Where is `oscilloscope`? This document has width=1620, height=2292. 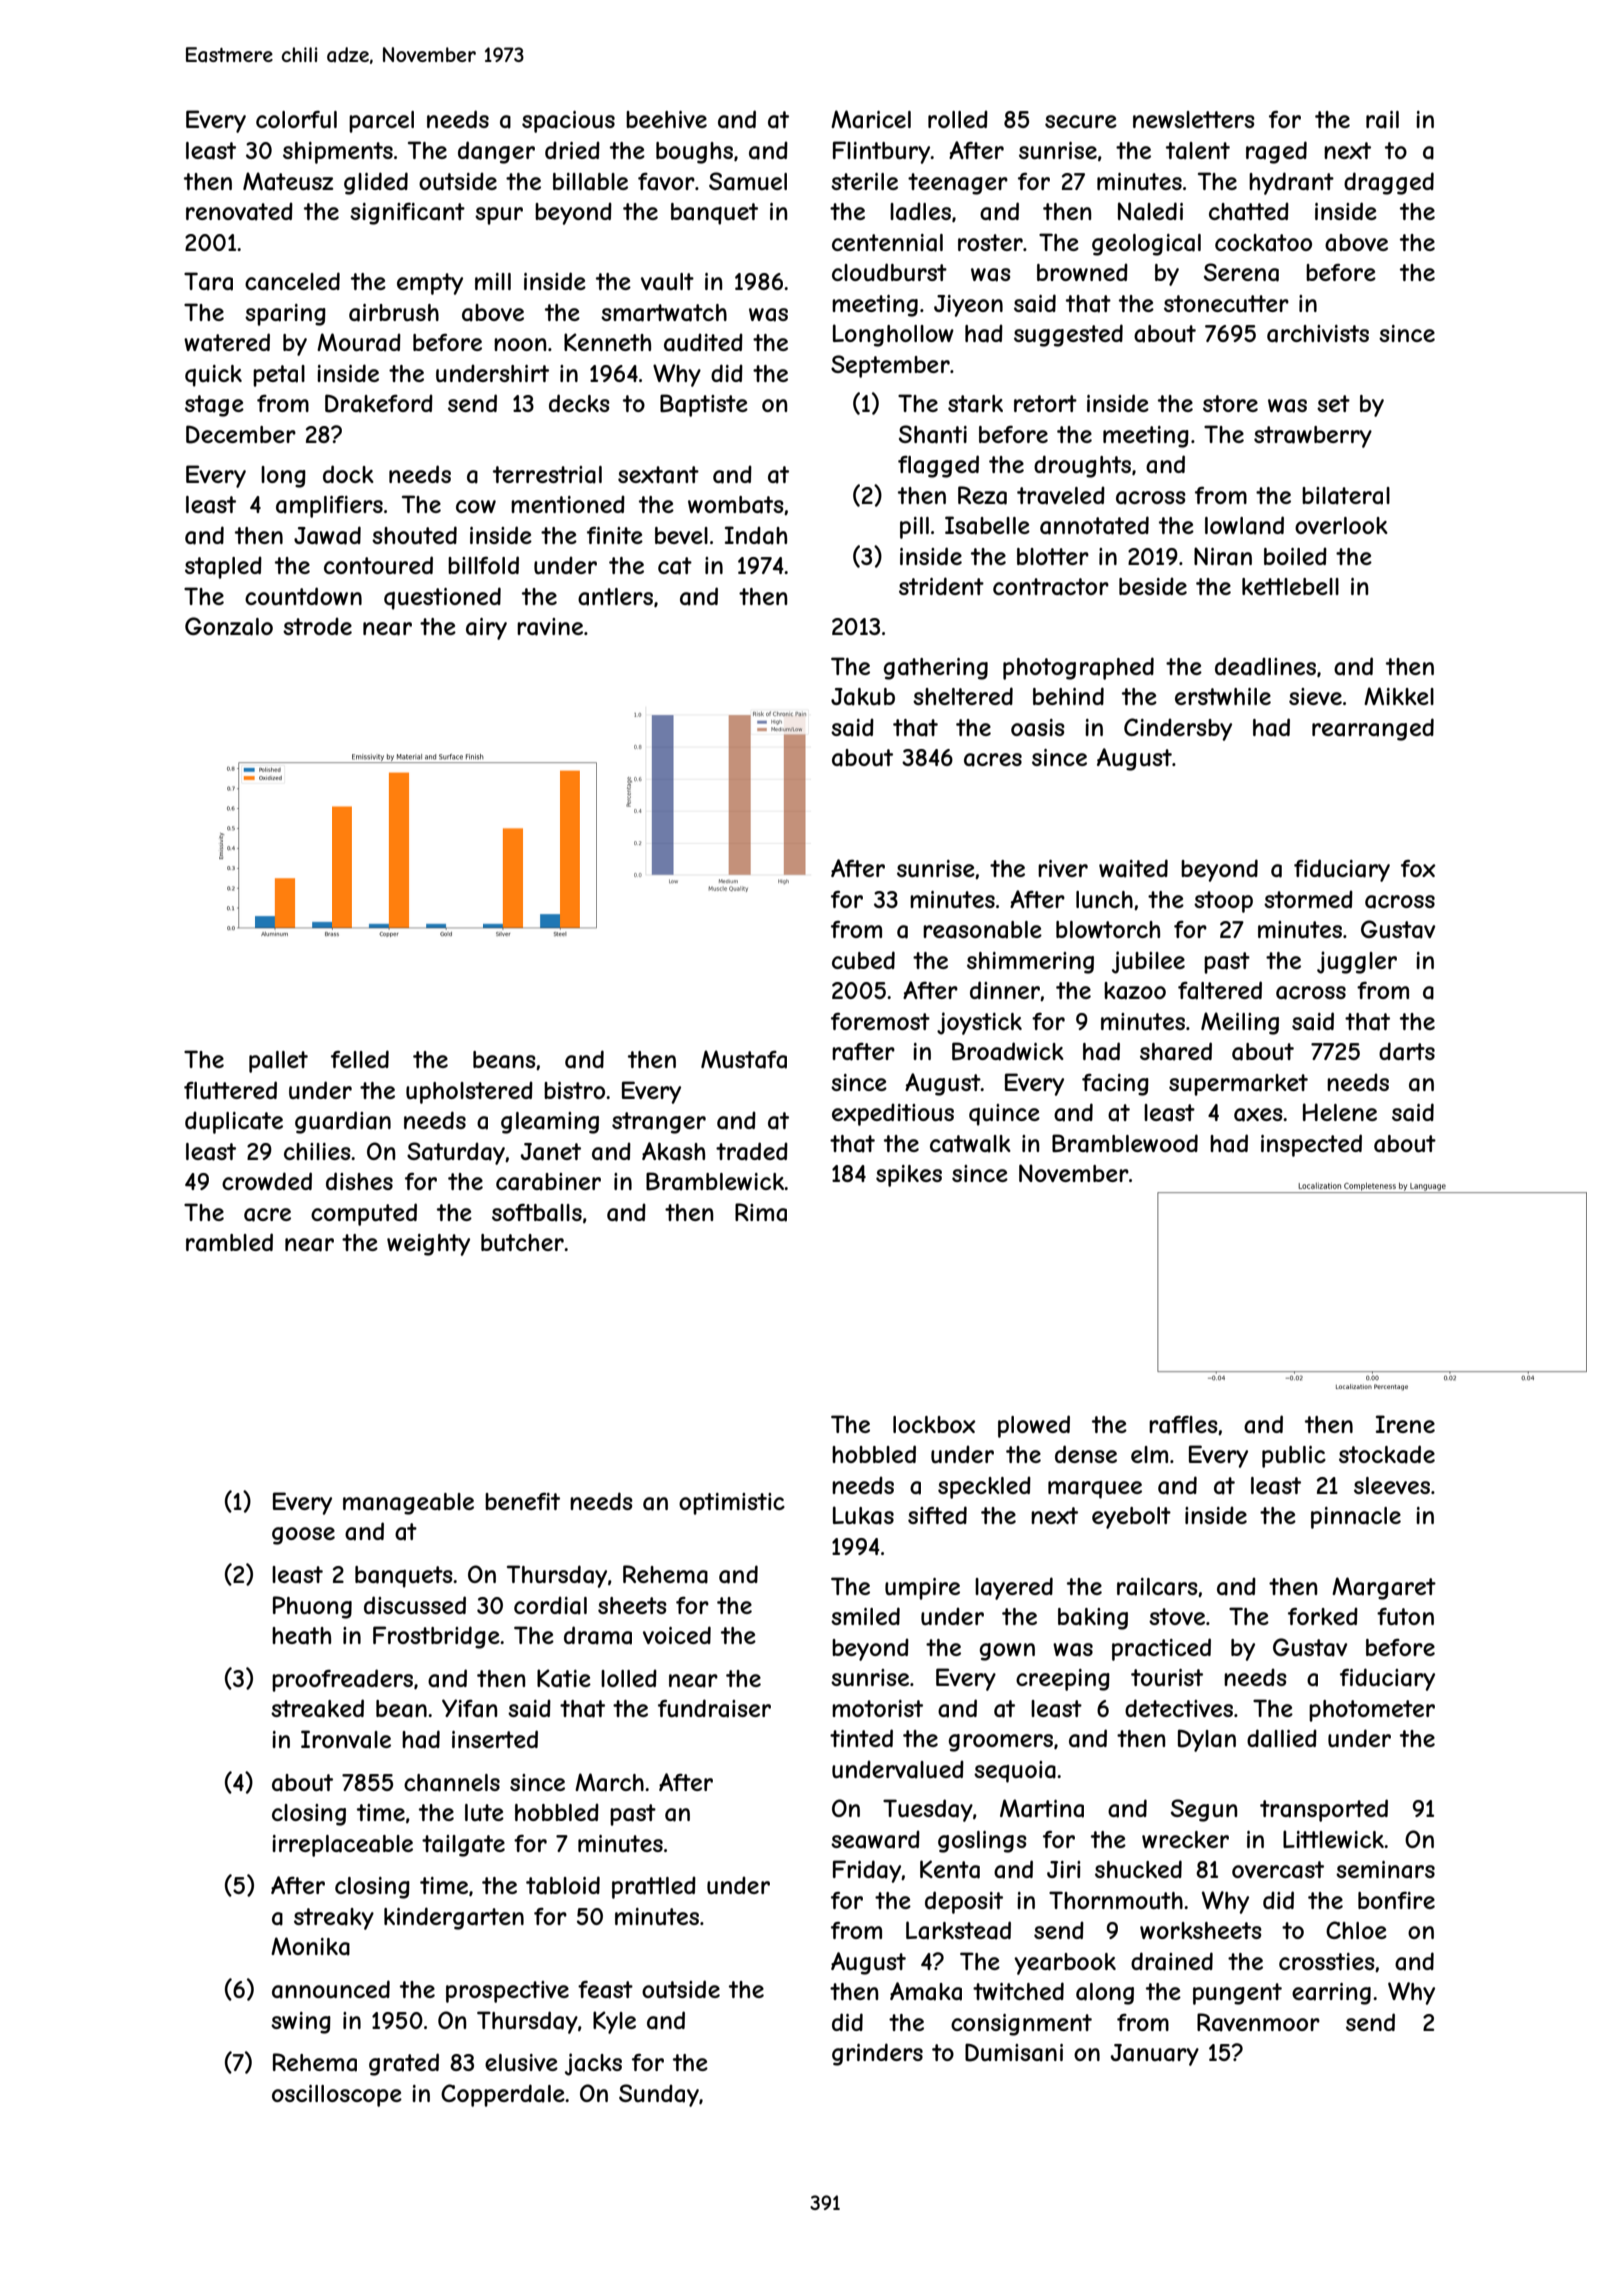
oscilloscope is located at coordinates (337, 2096).
